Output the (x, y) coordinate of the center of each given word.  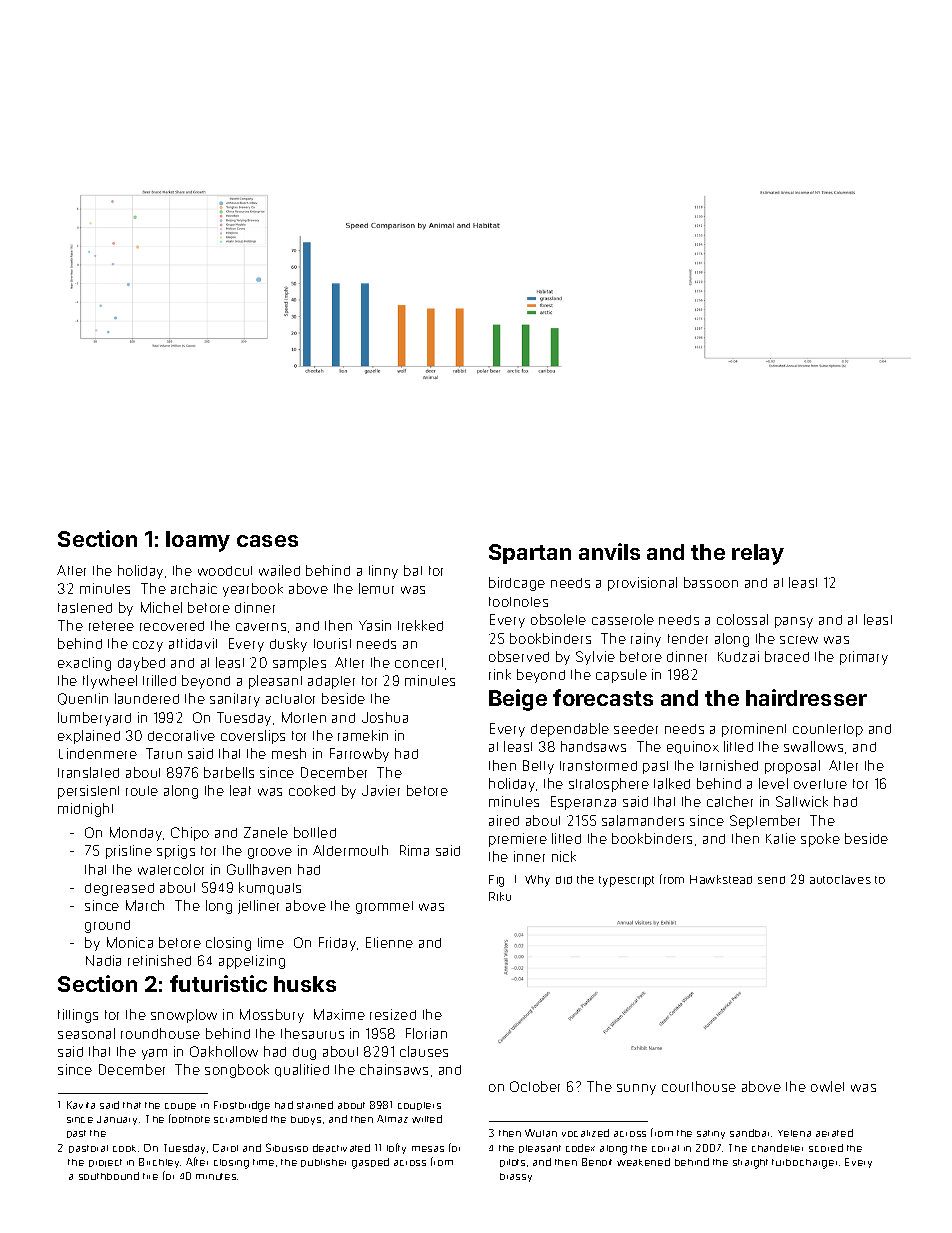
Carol (225, 1148)
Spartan (530, 554)
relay (758, 554)
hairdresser (806, 697)
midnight (85, 810)
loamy (198, 541)
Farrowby (359, 755)
